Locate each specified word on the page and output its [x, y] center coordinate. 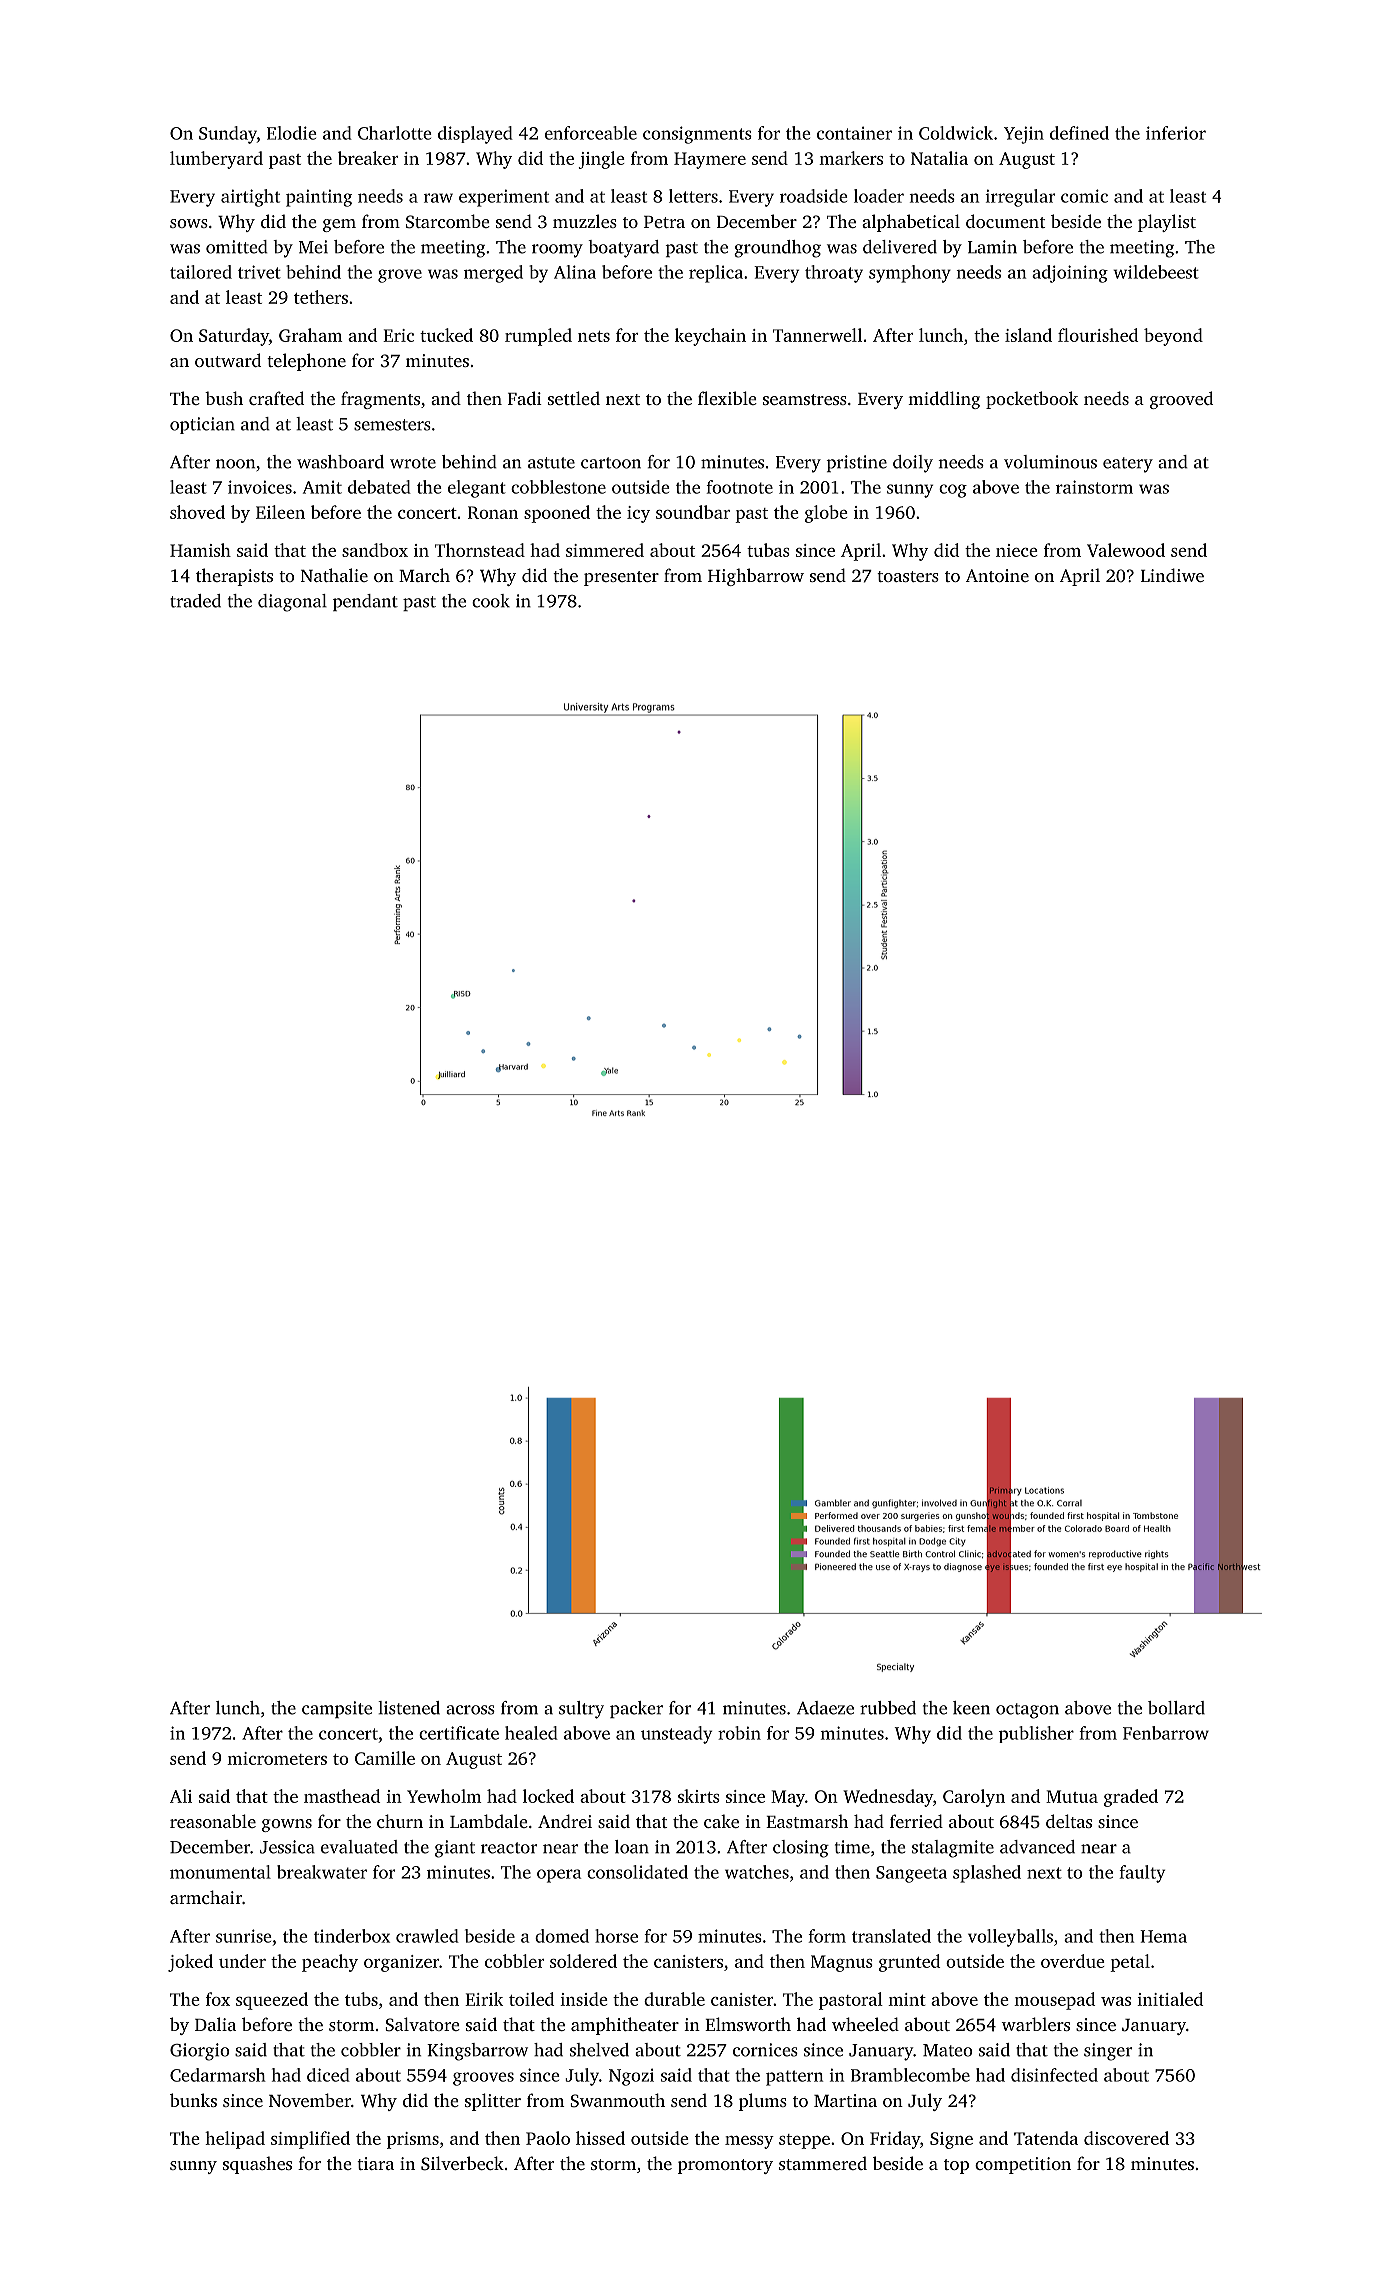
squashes [257, 2165]
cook [491, 601]
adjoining [1070, 274]
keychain [710, 337]
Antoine [997, 575]
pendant [365, 602]
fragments [380, 400]
